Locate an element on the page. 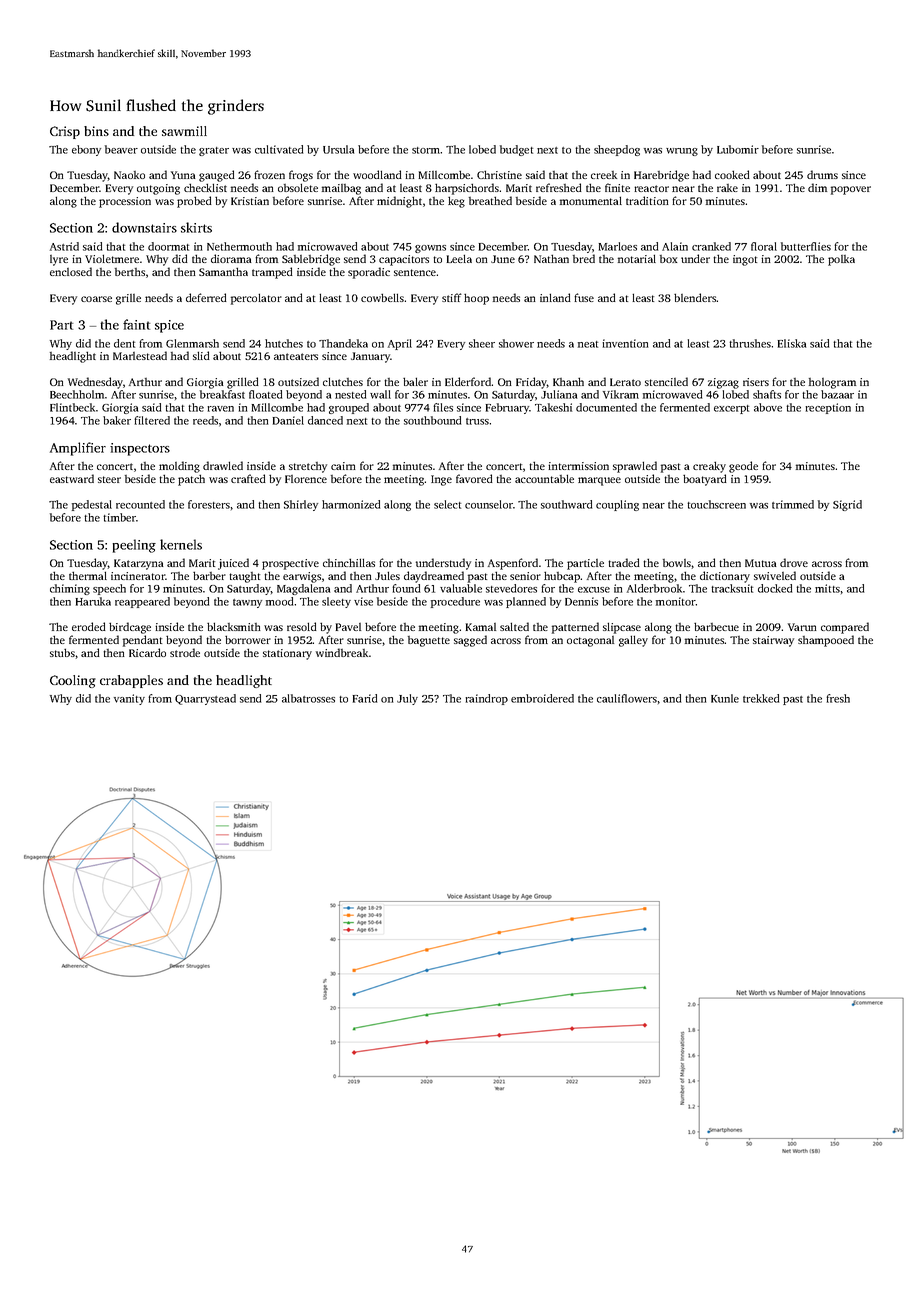  gowns is located at coordinates (430, 249).
